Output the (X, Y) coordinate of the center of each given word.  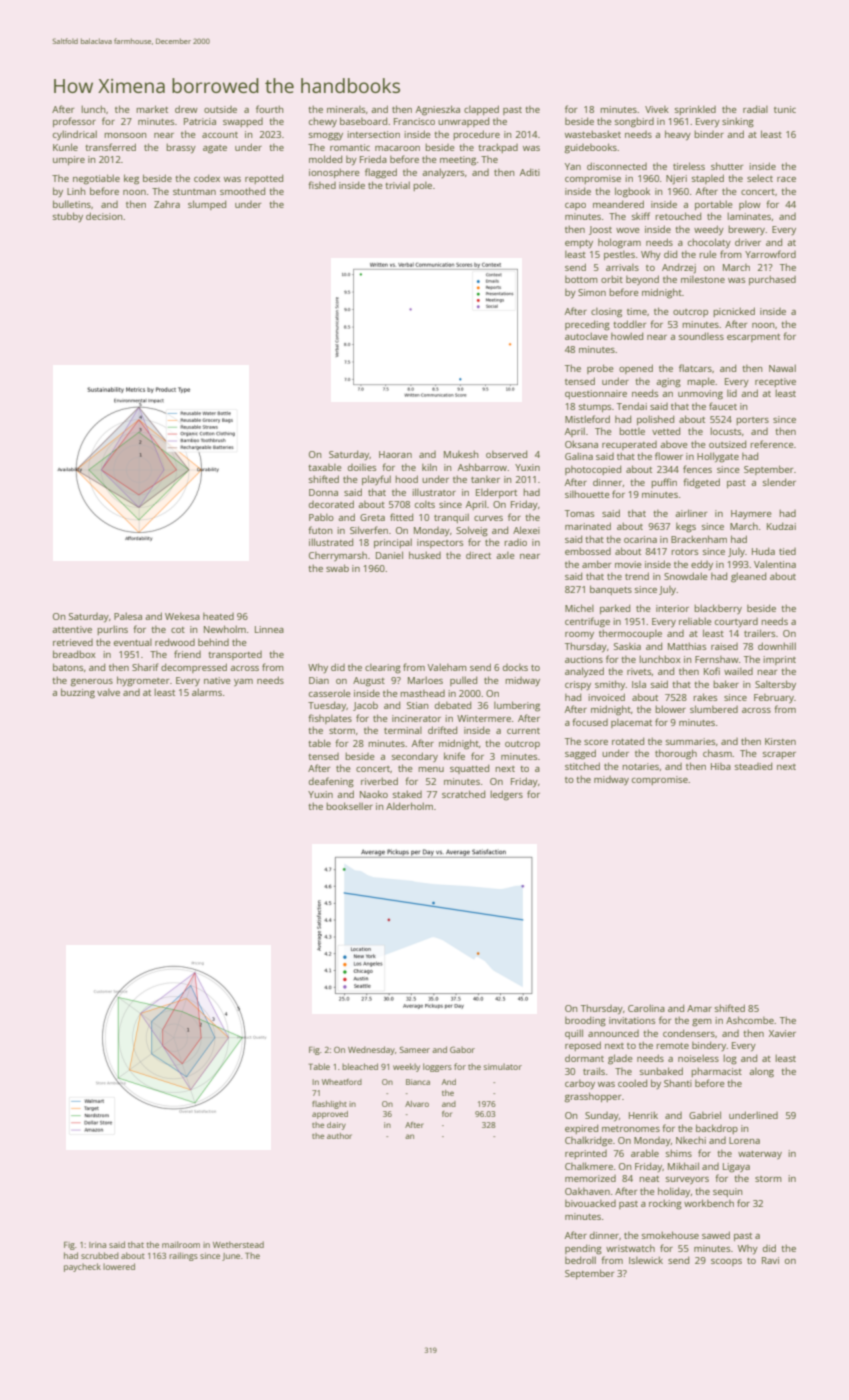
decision (104, 216)
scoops (726, 1262)
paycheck (82, 1267)
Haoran (395, 454)
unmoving (700, 395)
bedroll (580, 1260)
